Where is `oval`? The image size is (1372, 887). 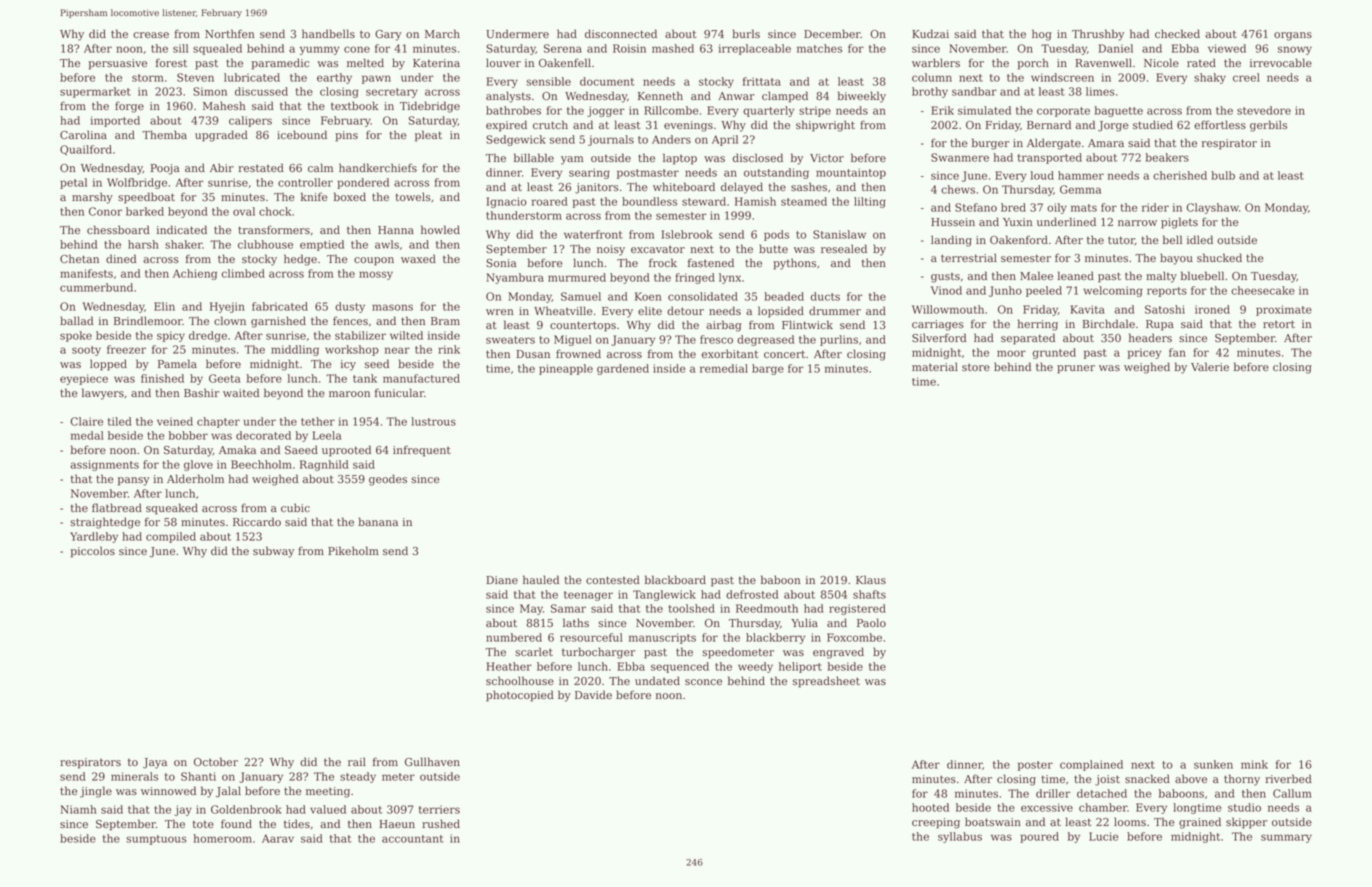 oval is located at coordinates (244, 211).
